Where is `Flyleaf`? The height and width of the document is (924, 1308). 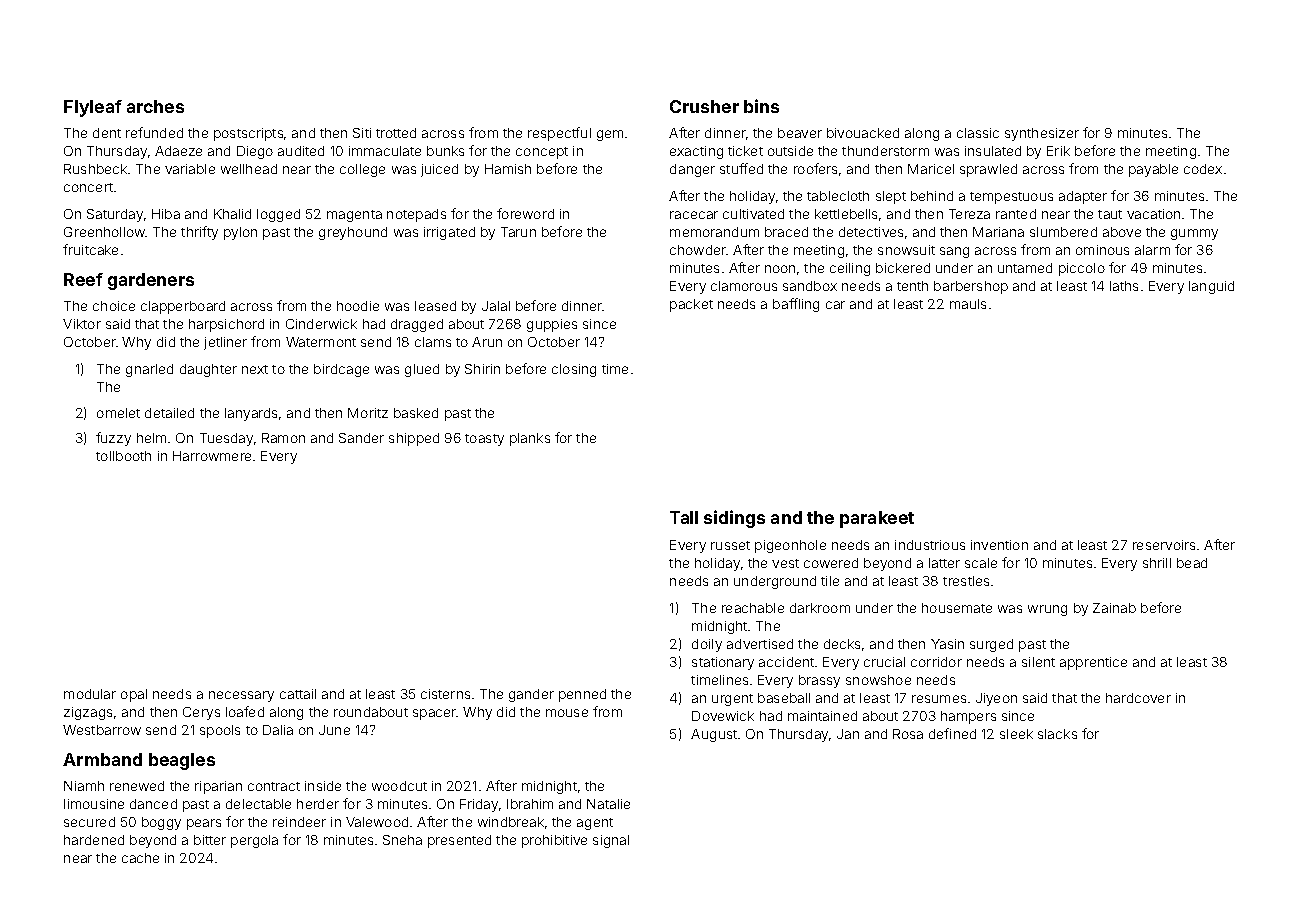 Flyleaf is located at coordinates (93, 108).
